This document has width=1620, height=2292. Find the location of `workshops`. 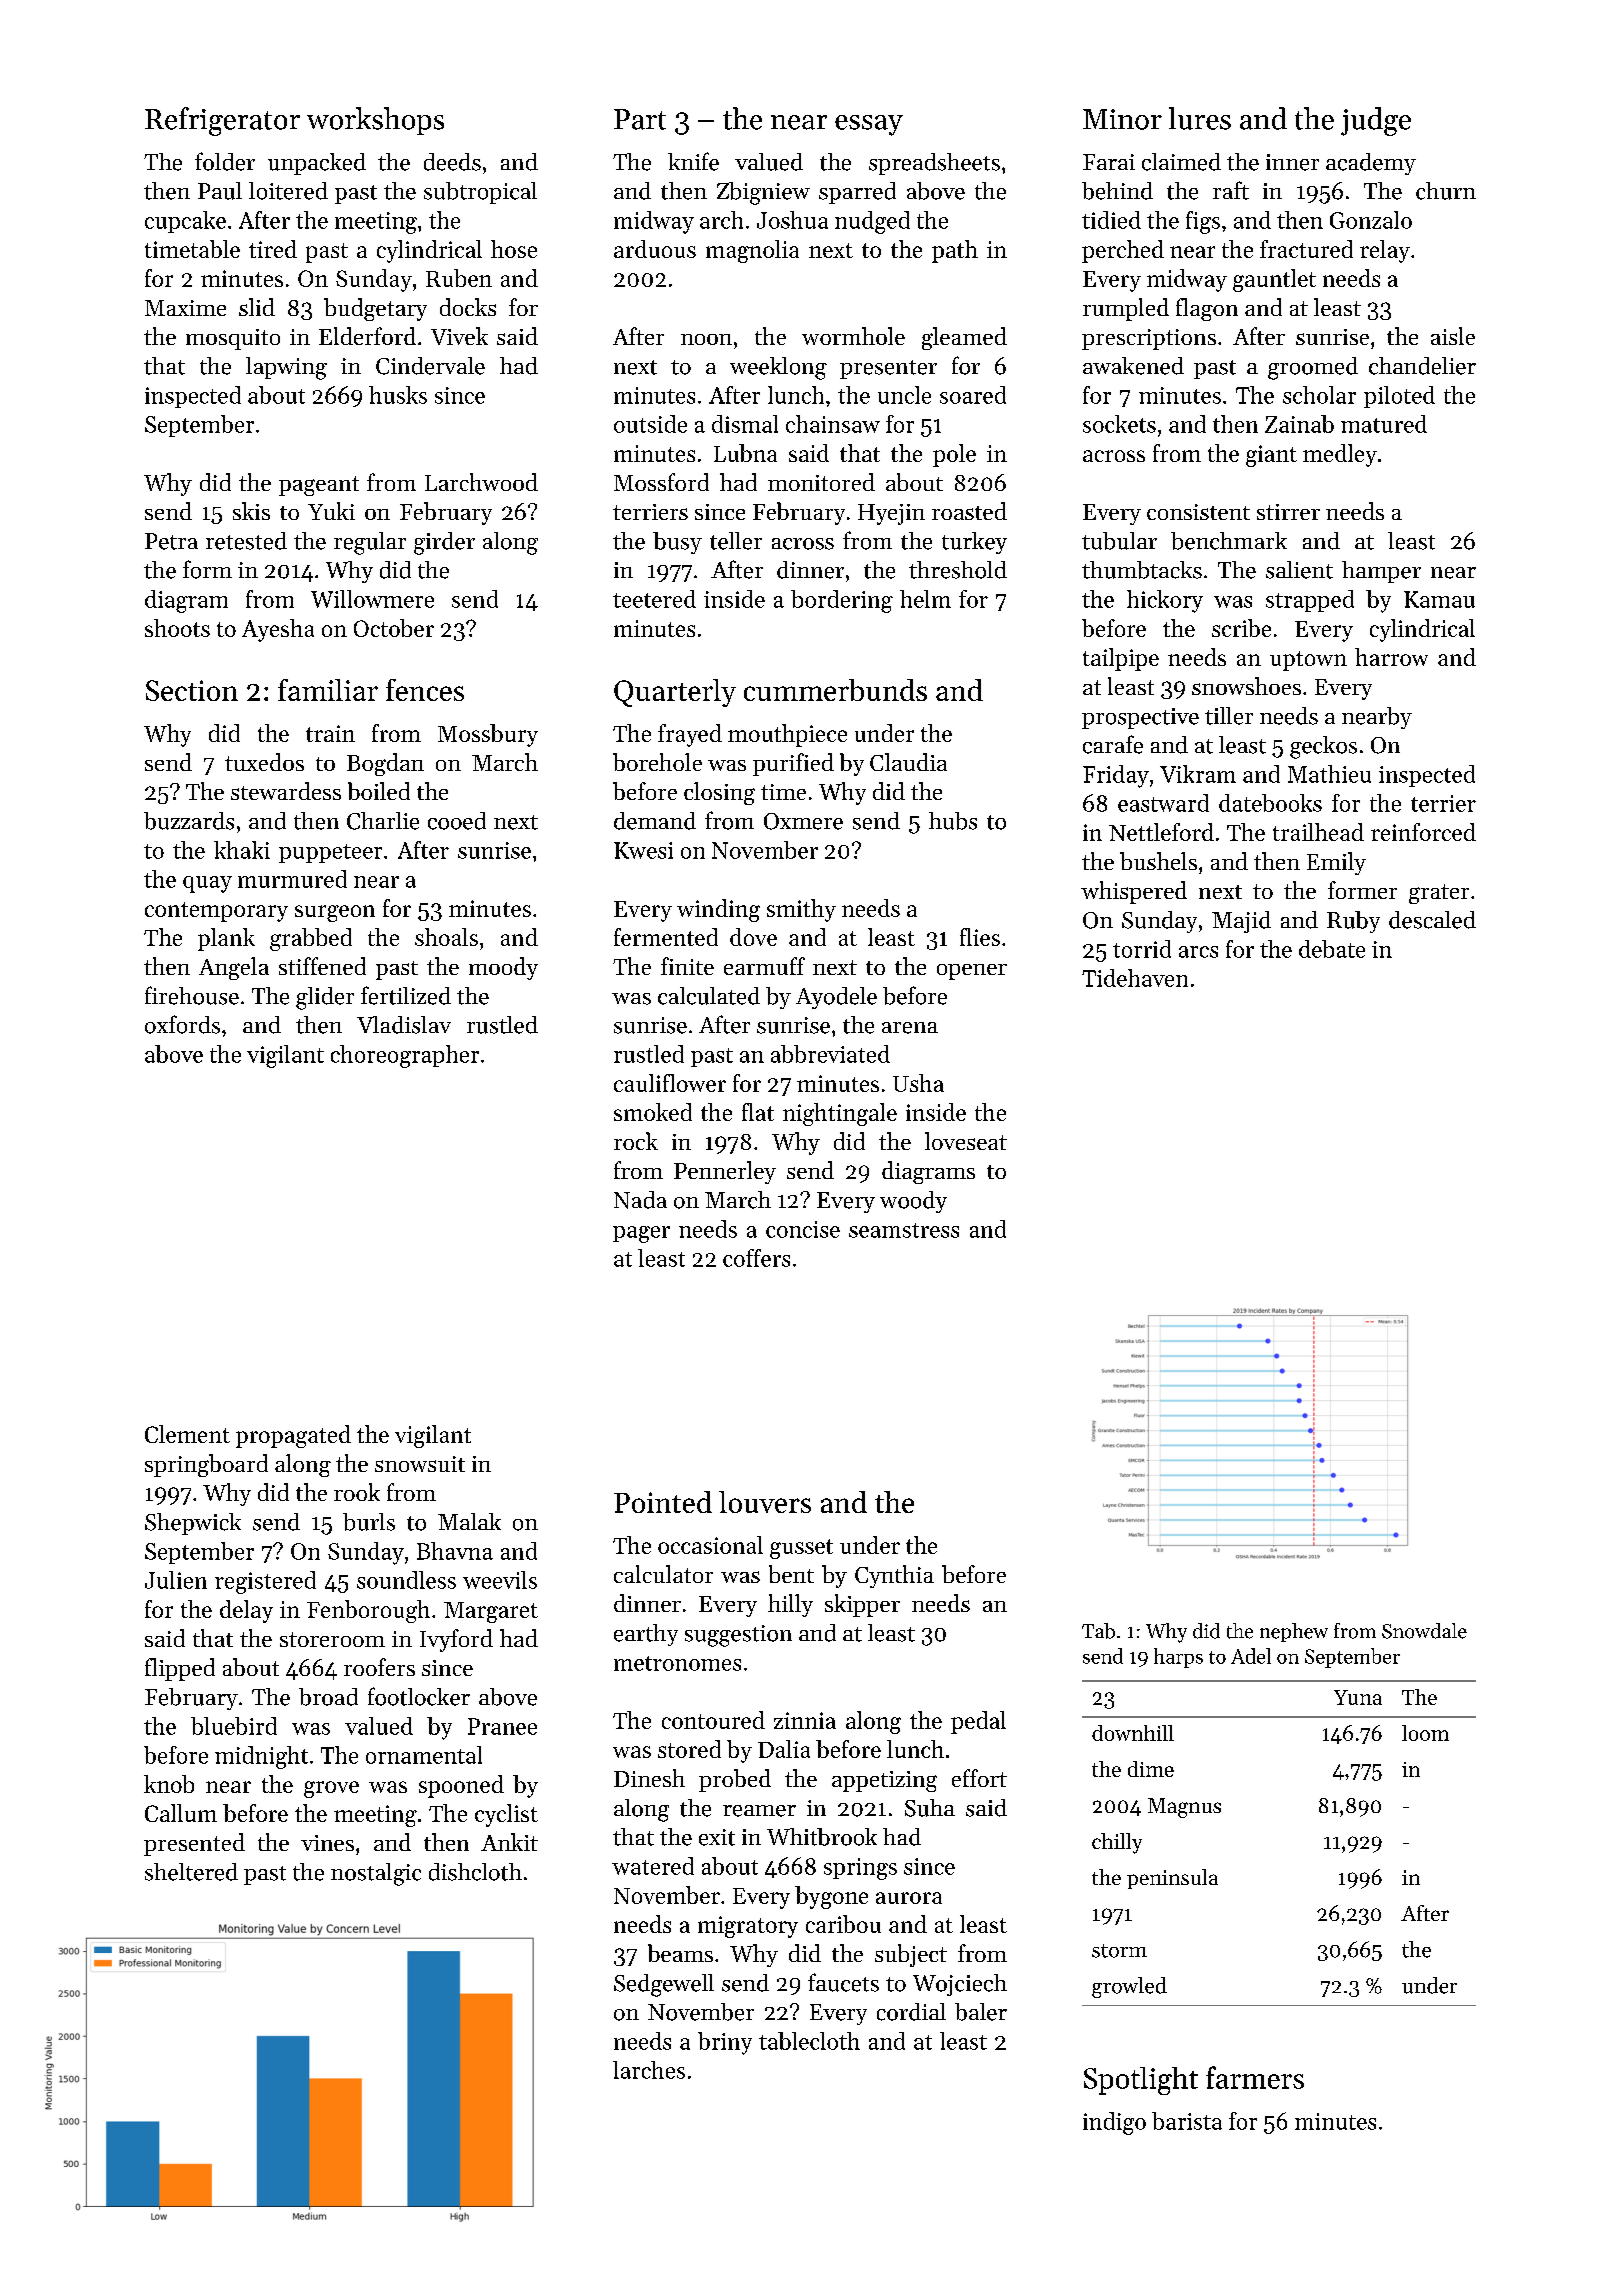

workshops is located at coordinates (375, 121).
